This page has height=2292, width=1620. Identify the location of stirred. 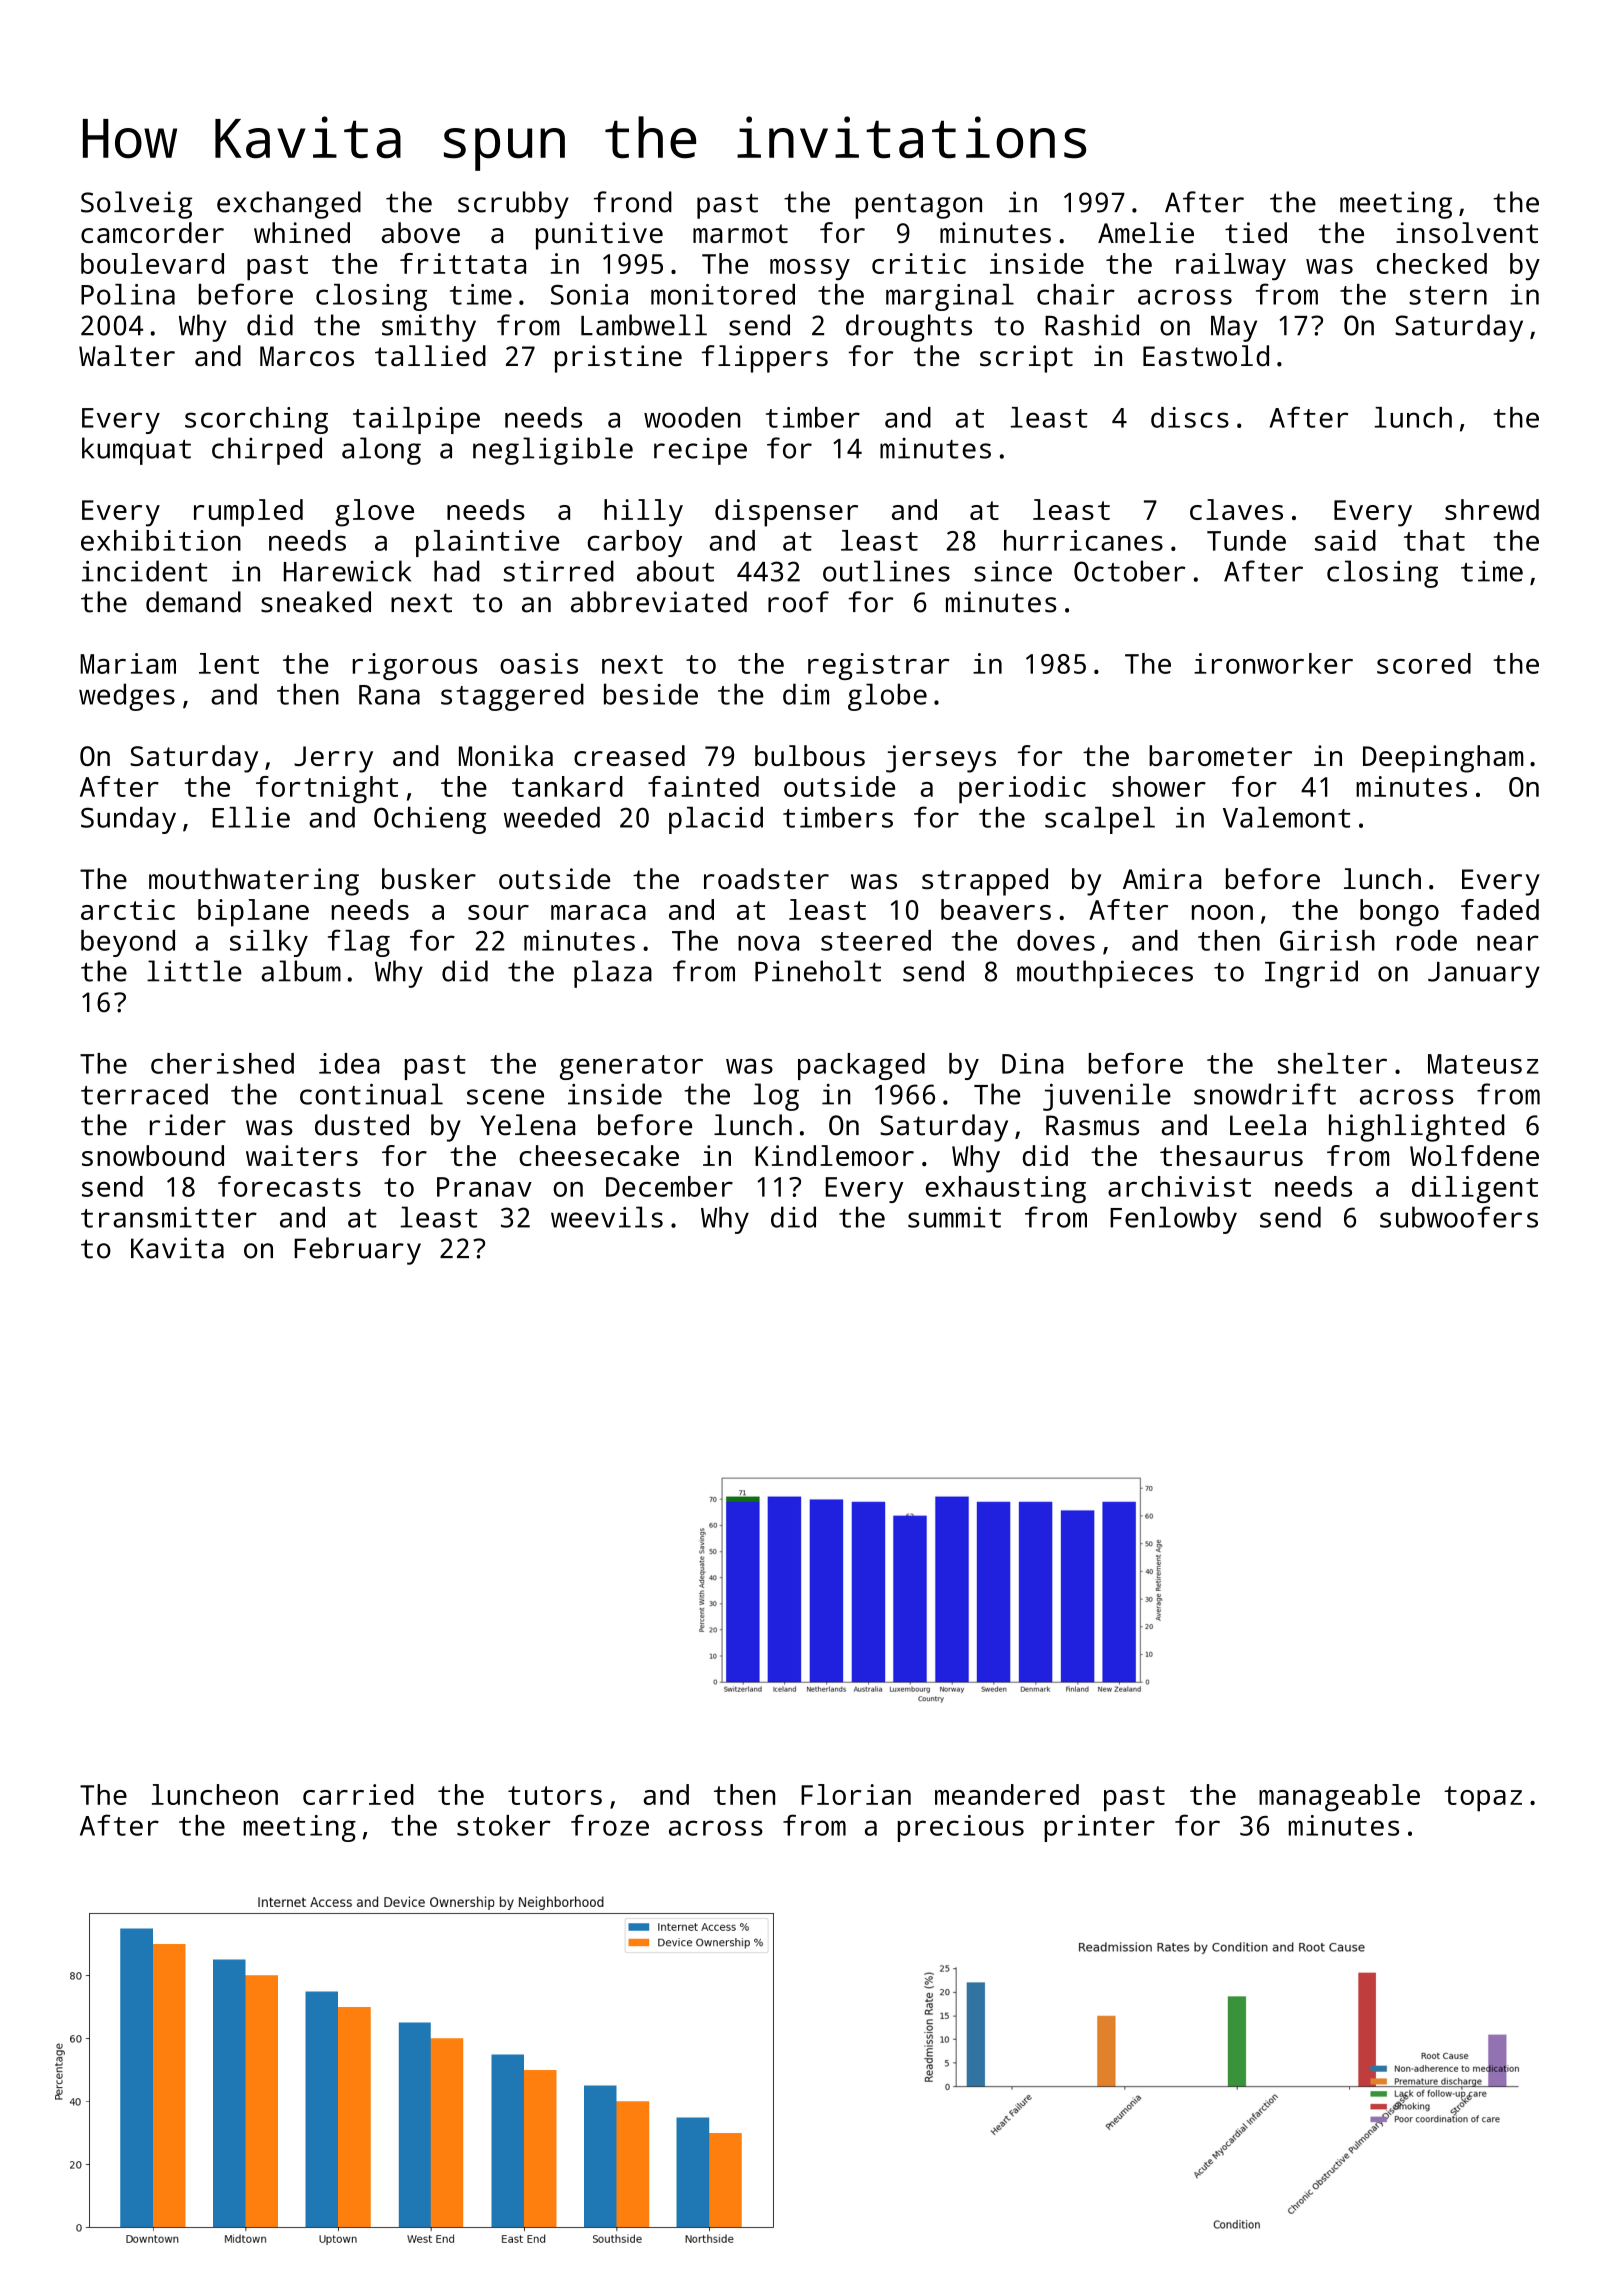
(559, 571).
